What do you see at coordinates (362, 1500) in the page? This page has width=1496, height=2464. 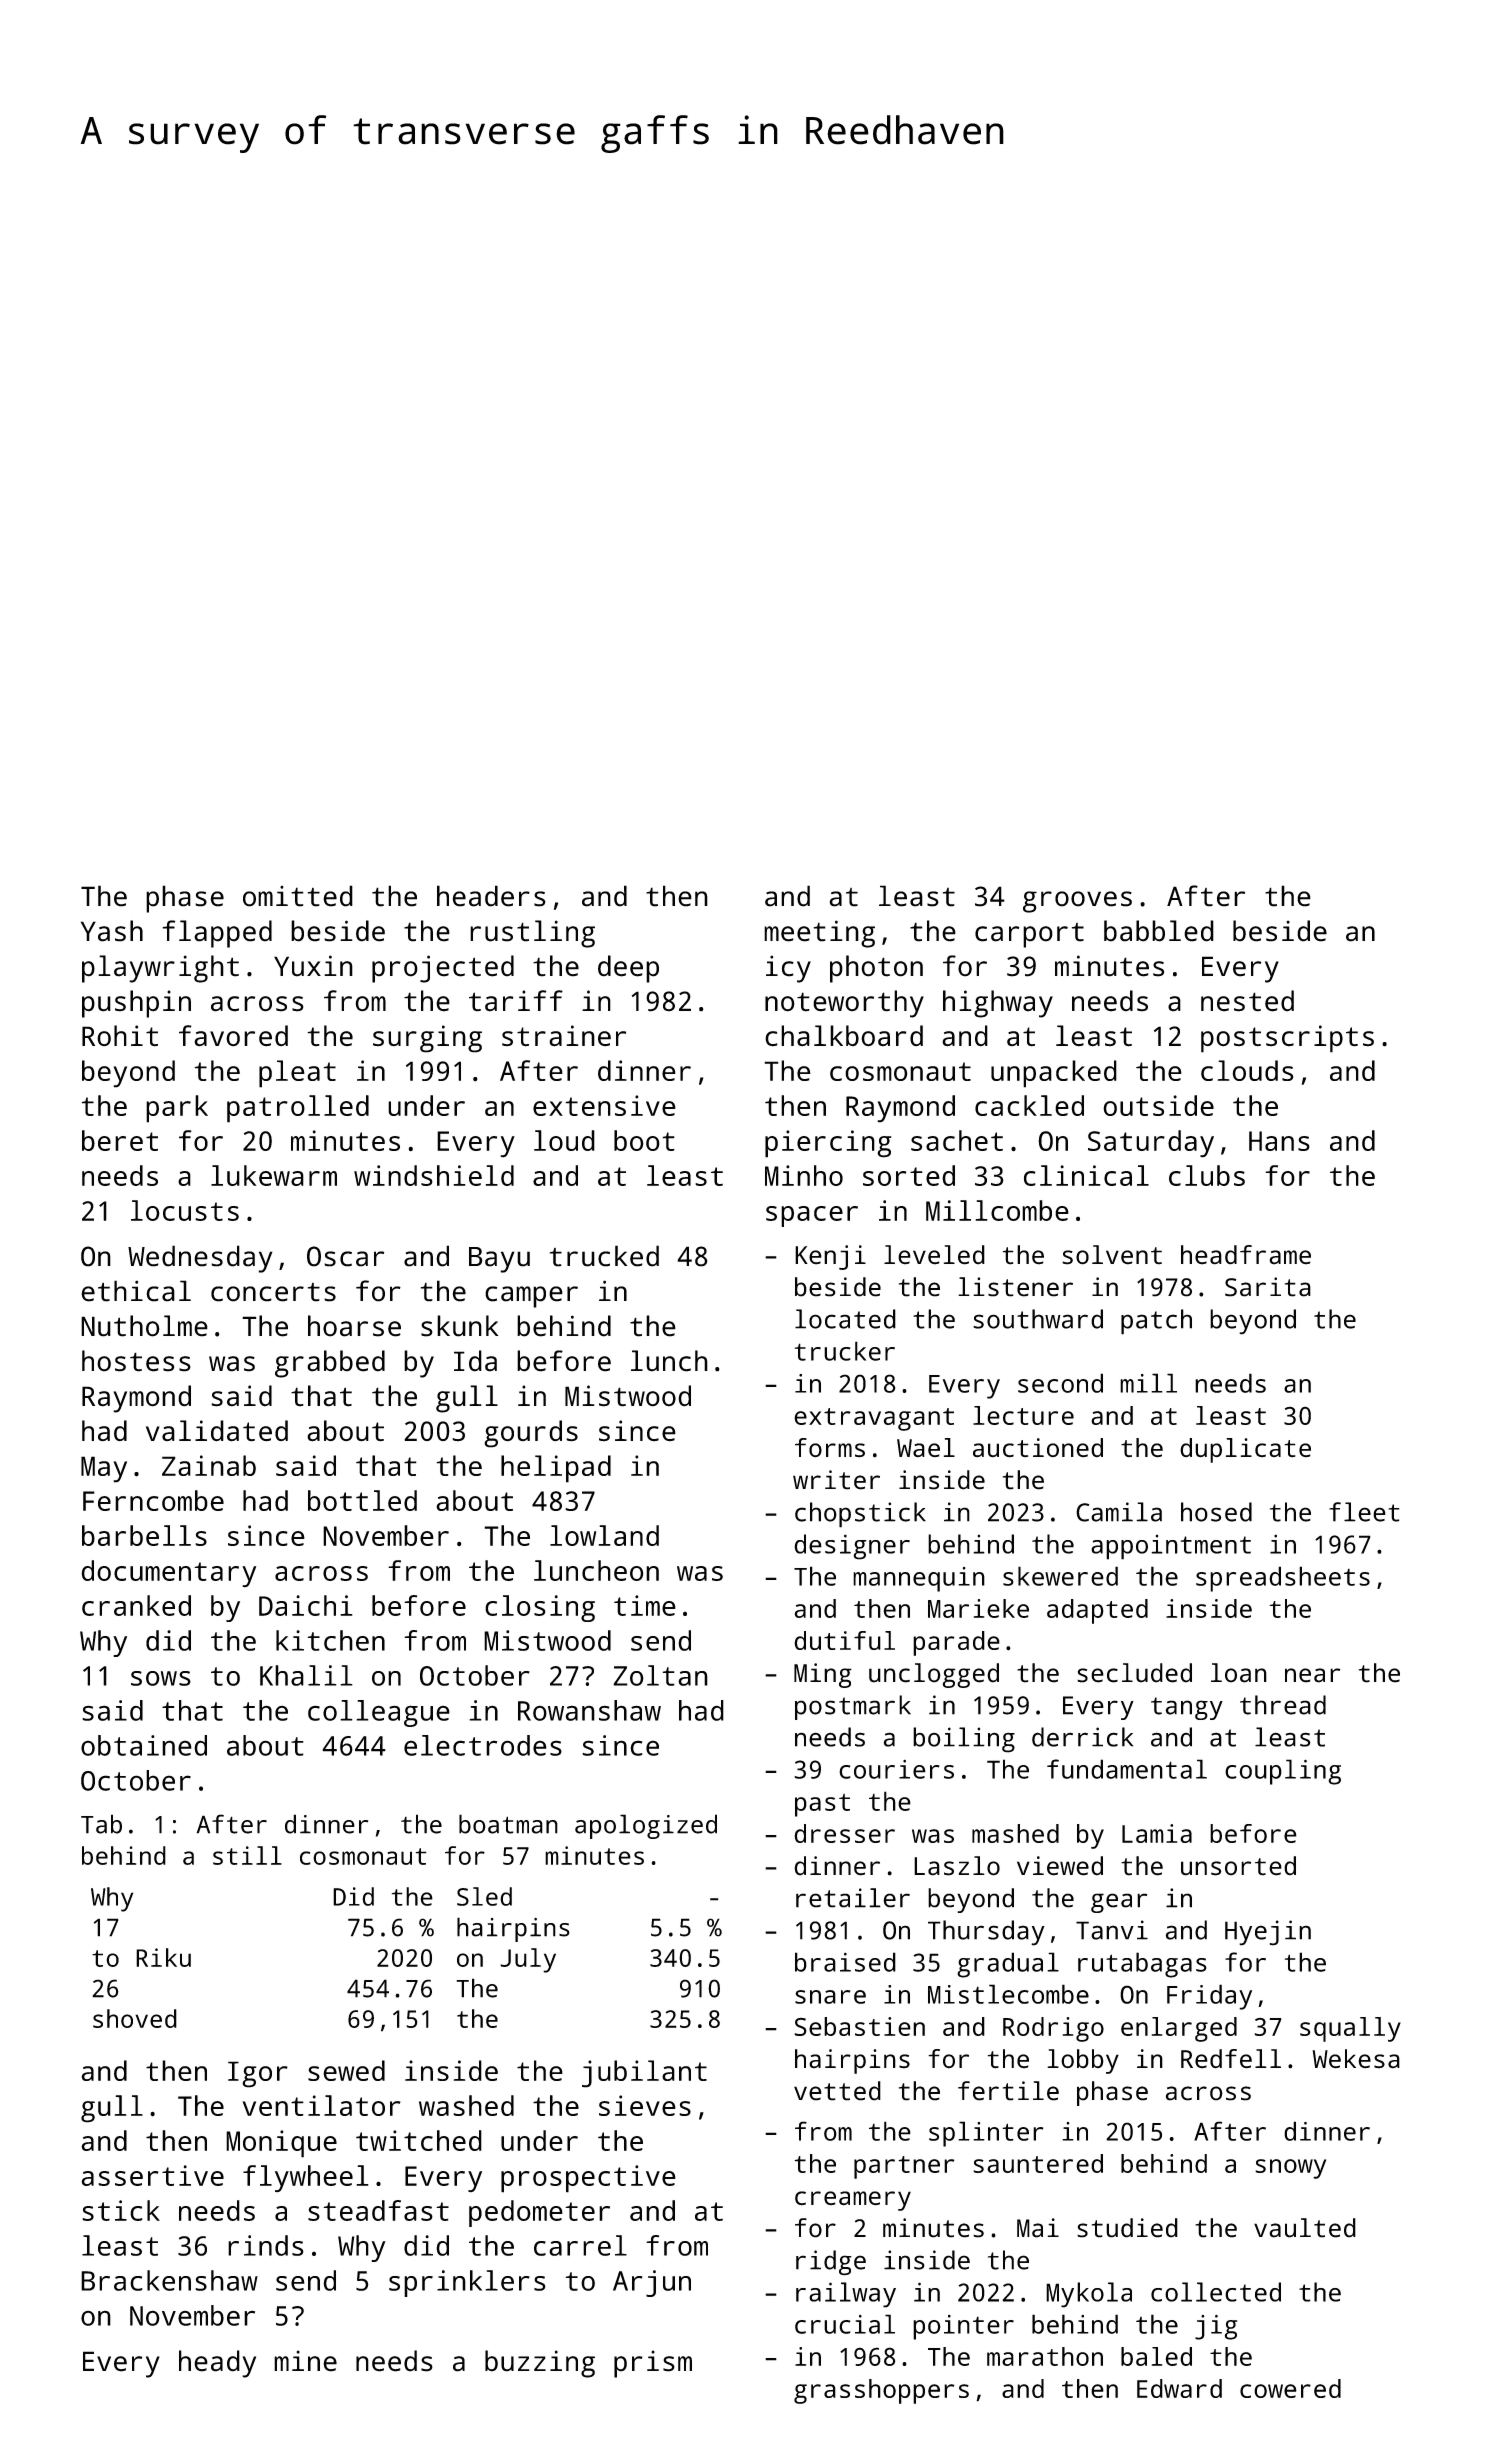 I see `bottled` at bounding box center [362, 1500].
